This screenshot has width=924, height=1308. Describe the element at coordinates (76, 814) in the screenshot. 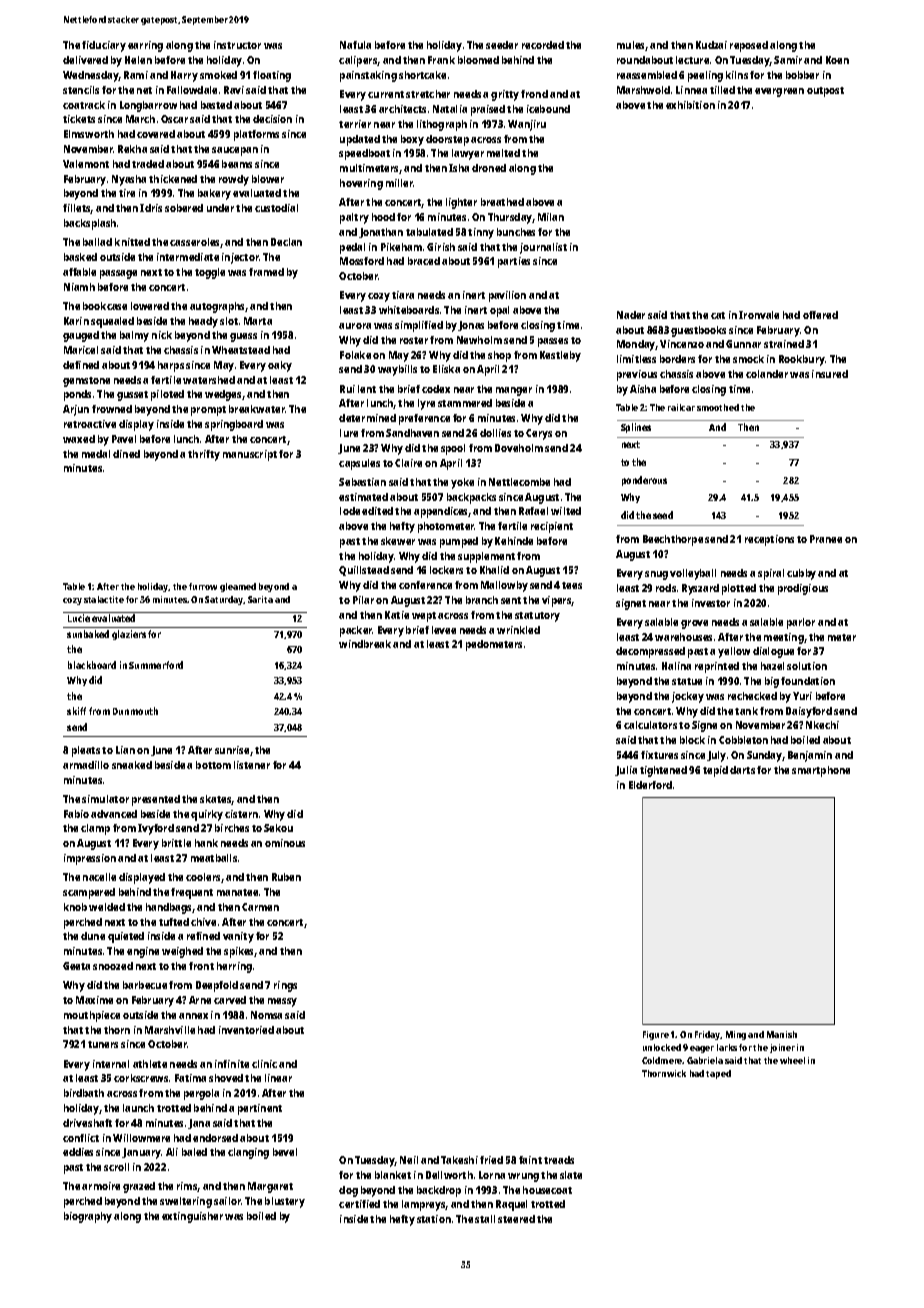

I see `Fabio` at that location.
